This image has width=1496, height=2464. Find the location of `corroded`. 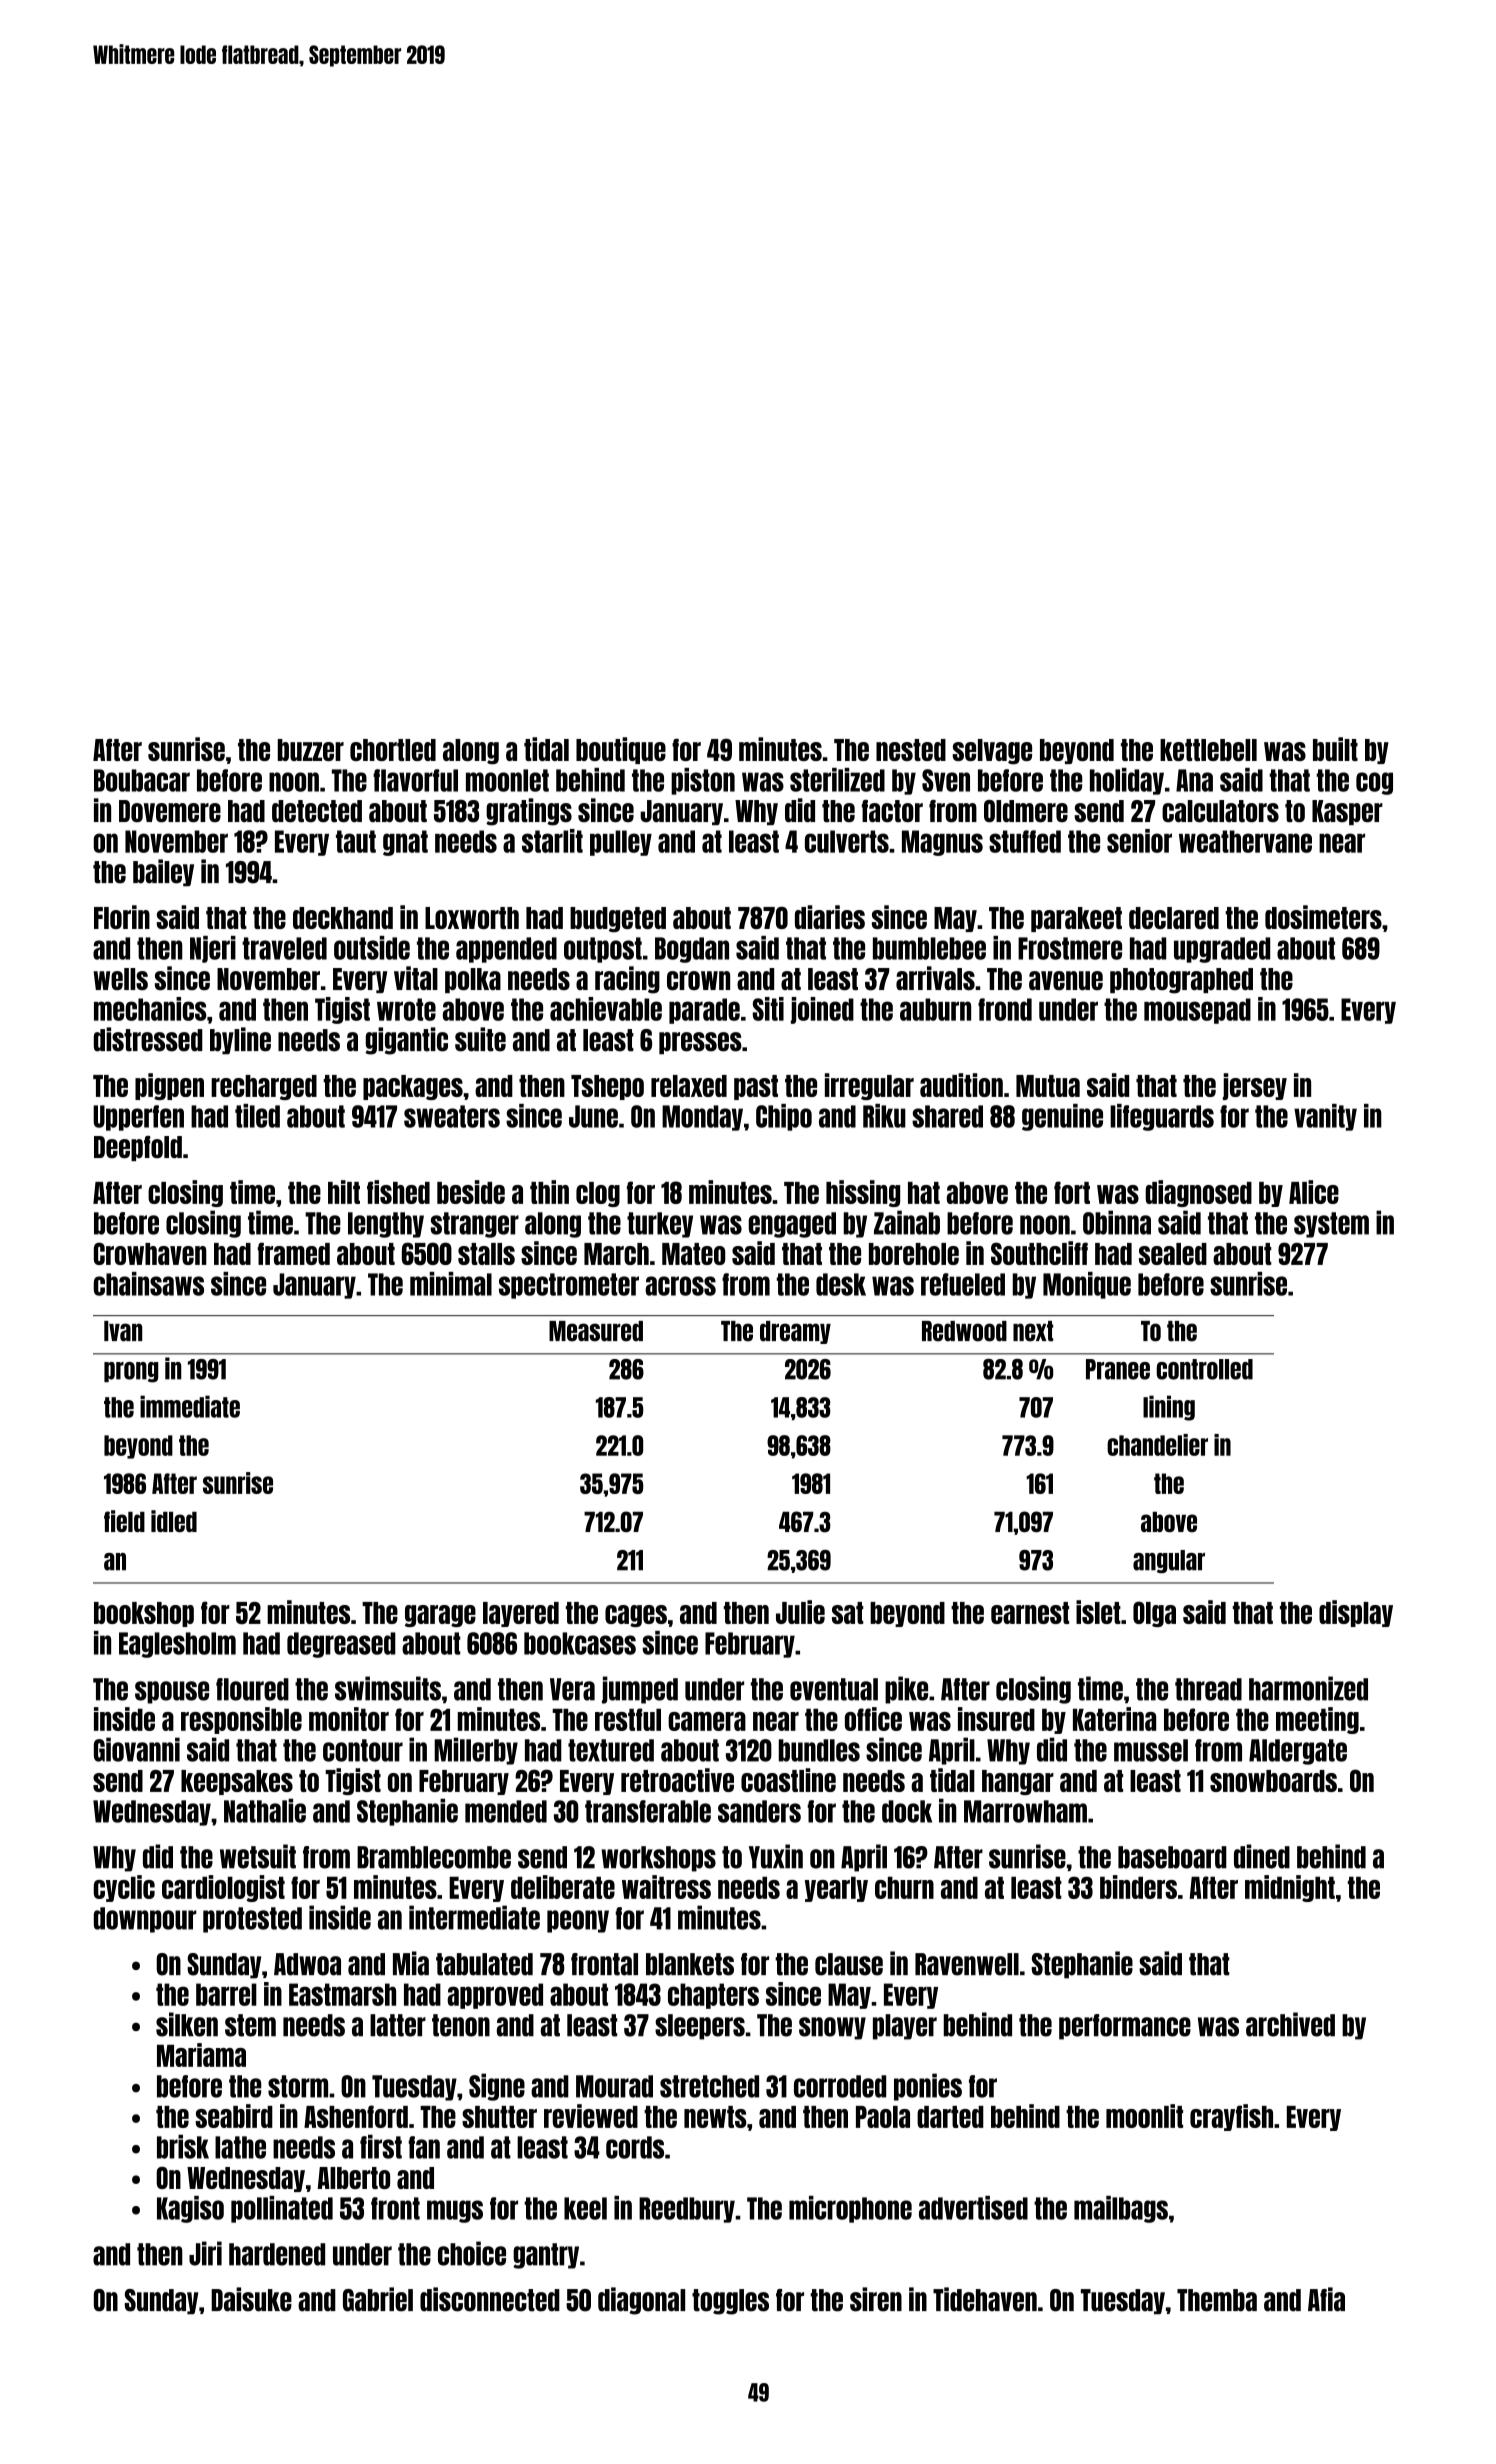

corroded is located at coordinates (840, 2086).
